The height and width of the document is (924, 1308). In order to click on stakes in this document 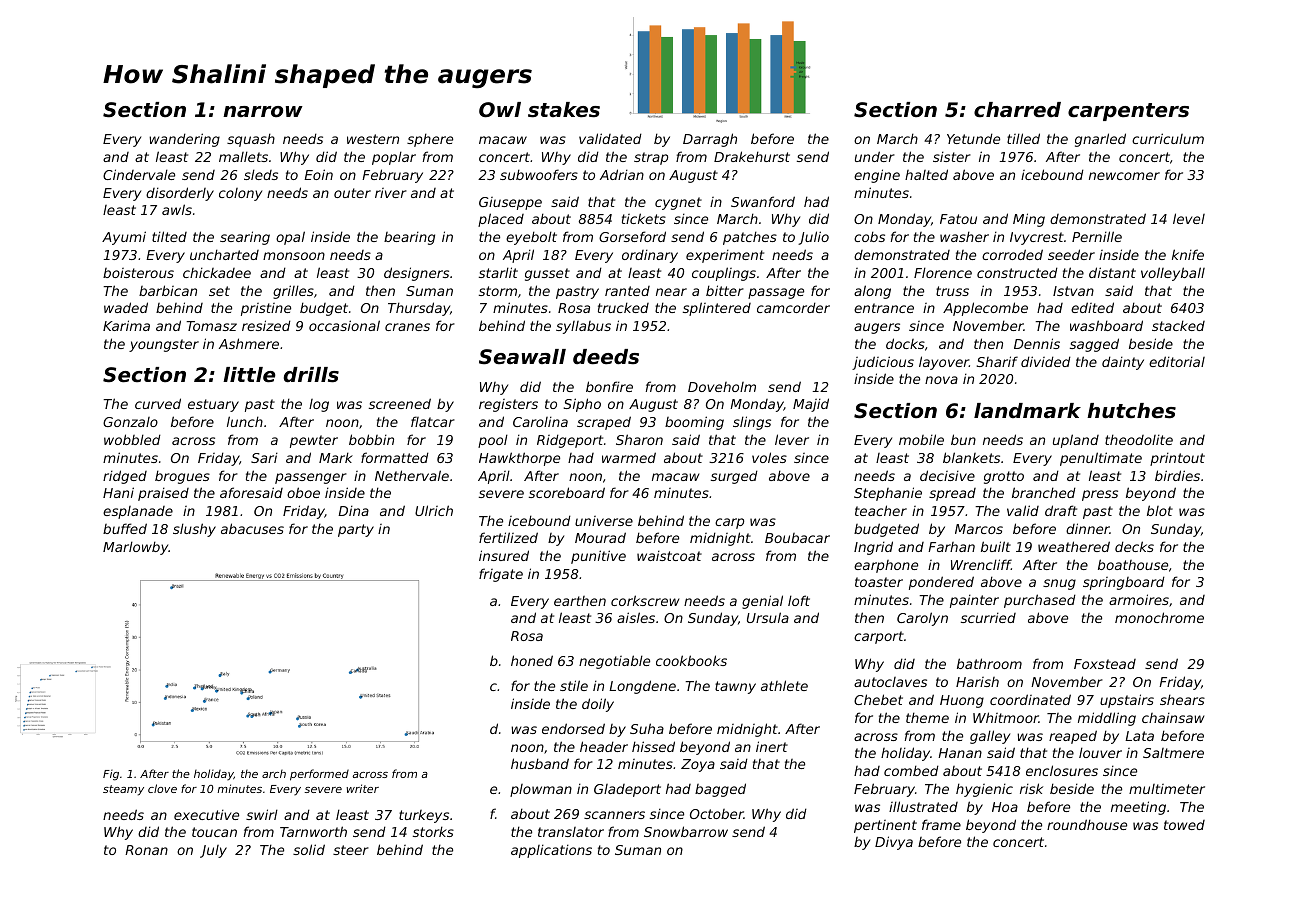, I will do `click(564, 110)`.
